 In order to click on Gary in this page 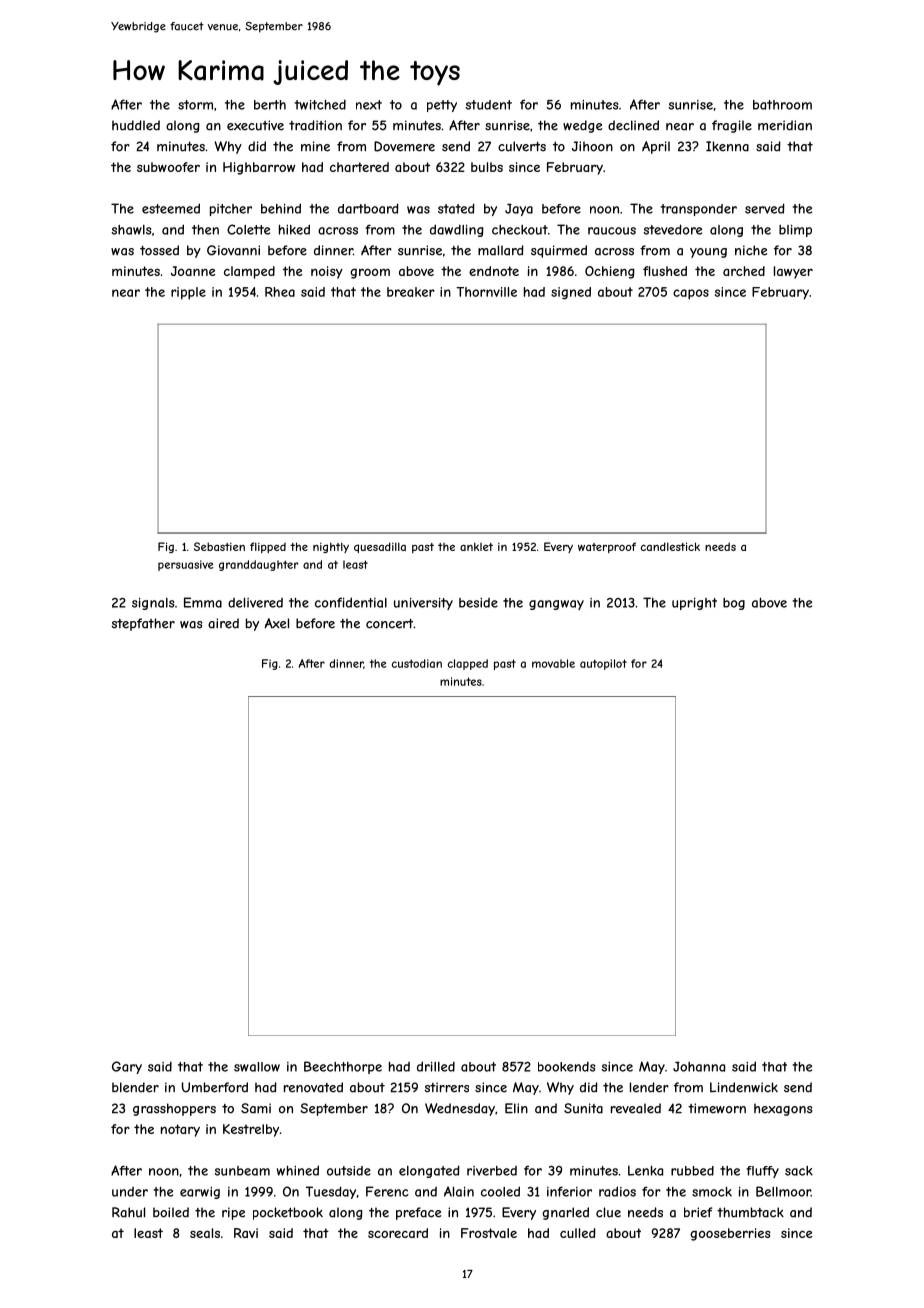, I will do `click(127, 1067)`.
